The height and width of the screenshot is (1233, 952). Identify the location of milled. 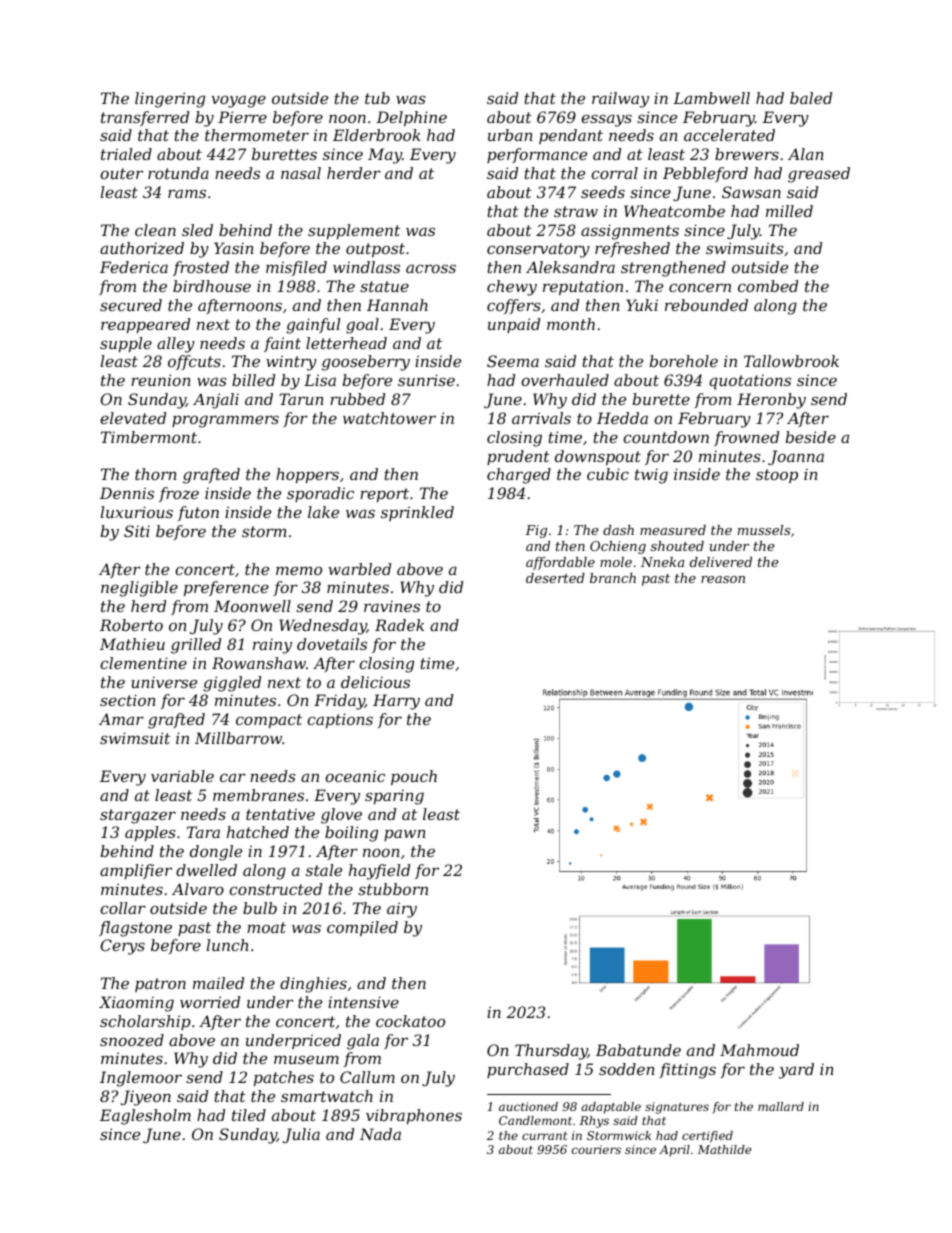
(789, 211).
